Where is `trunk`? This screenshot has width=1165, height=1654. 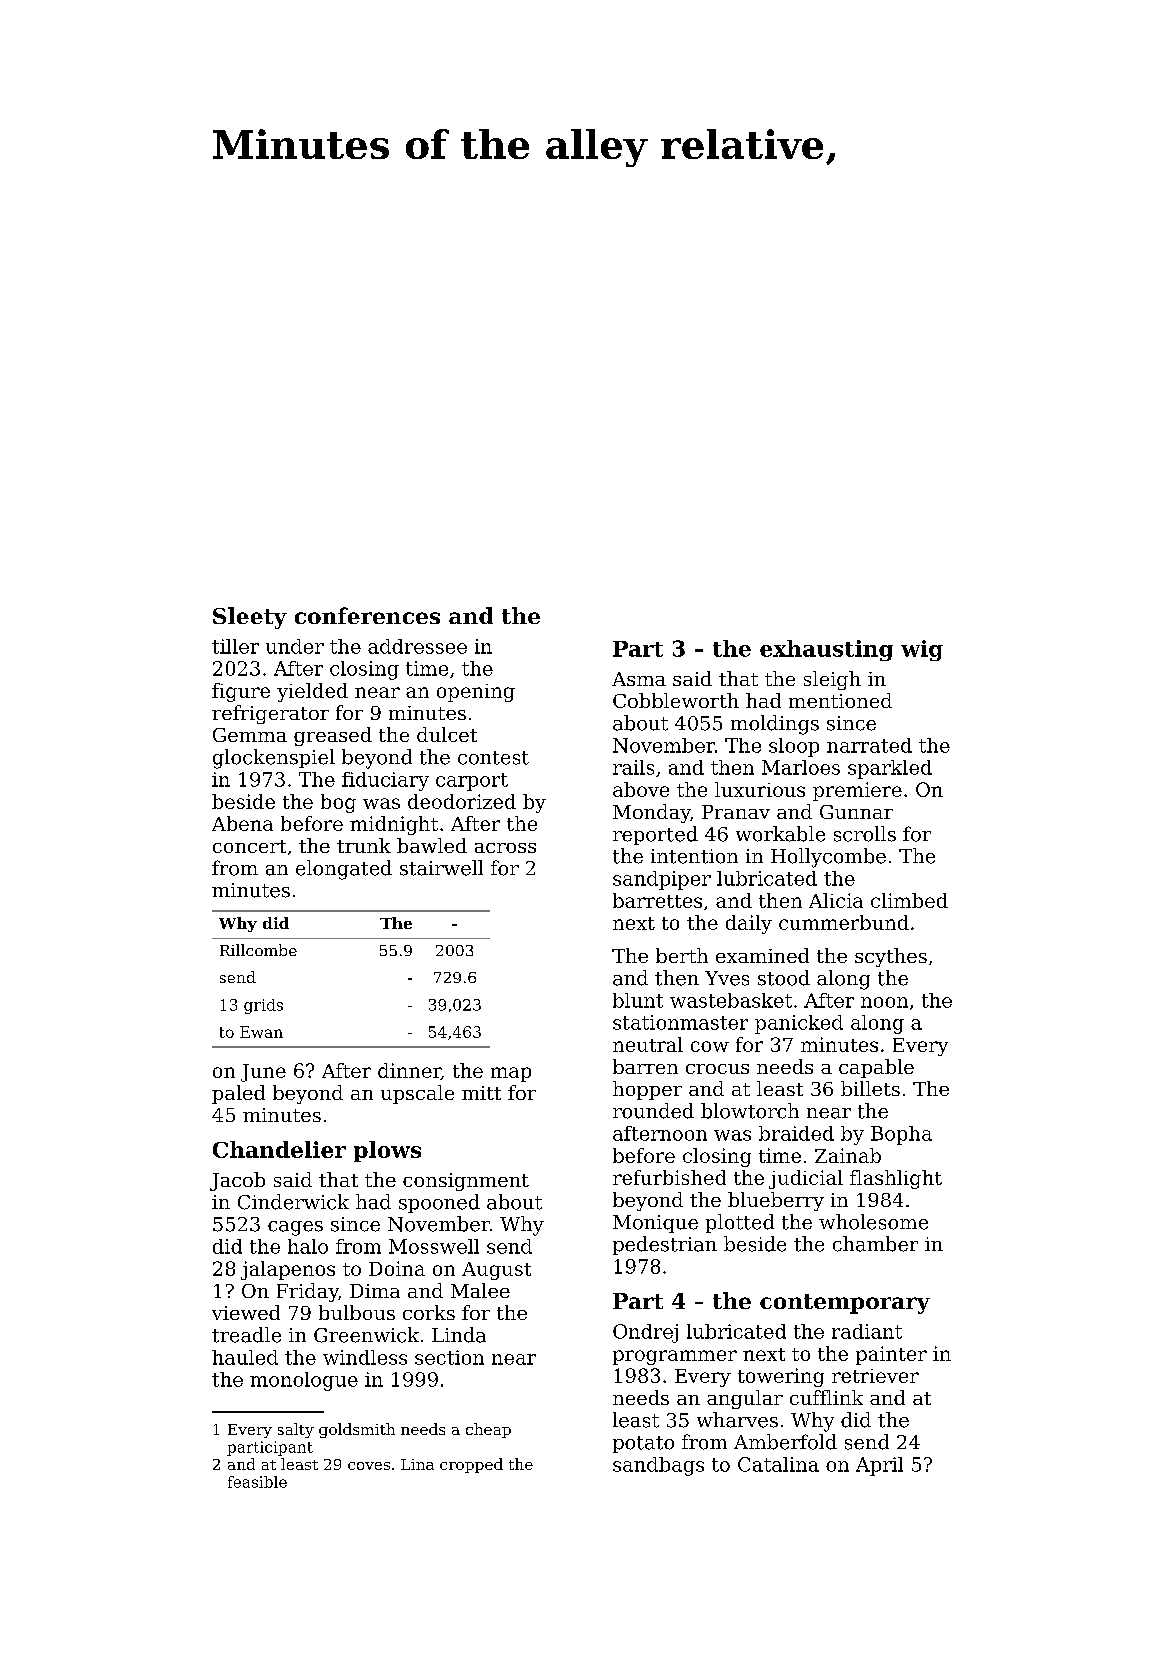 trunk is located at coordinates (364, 845).
